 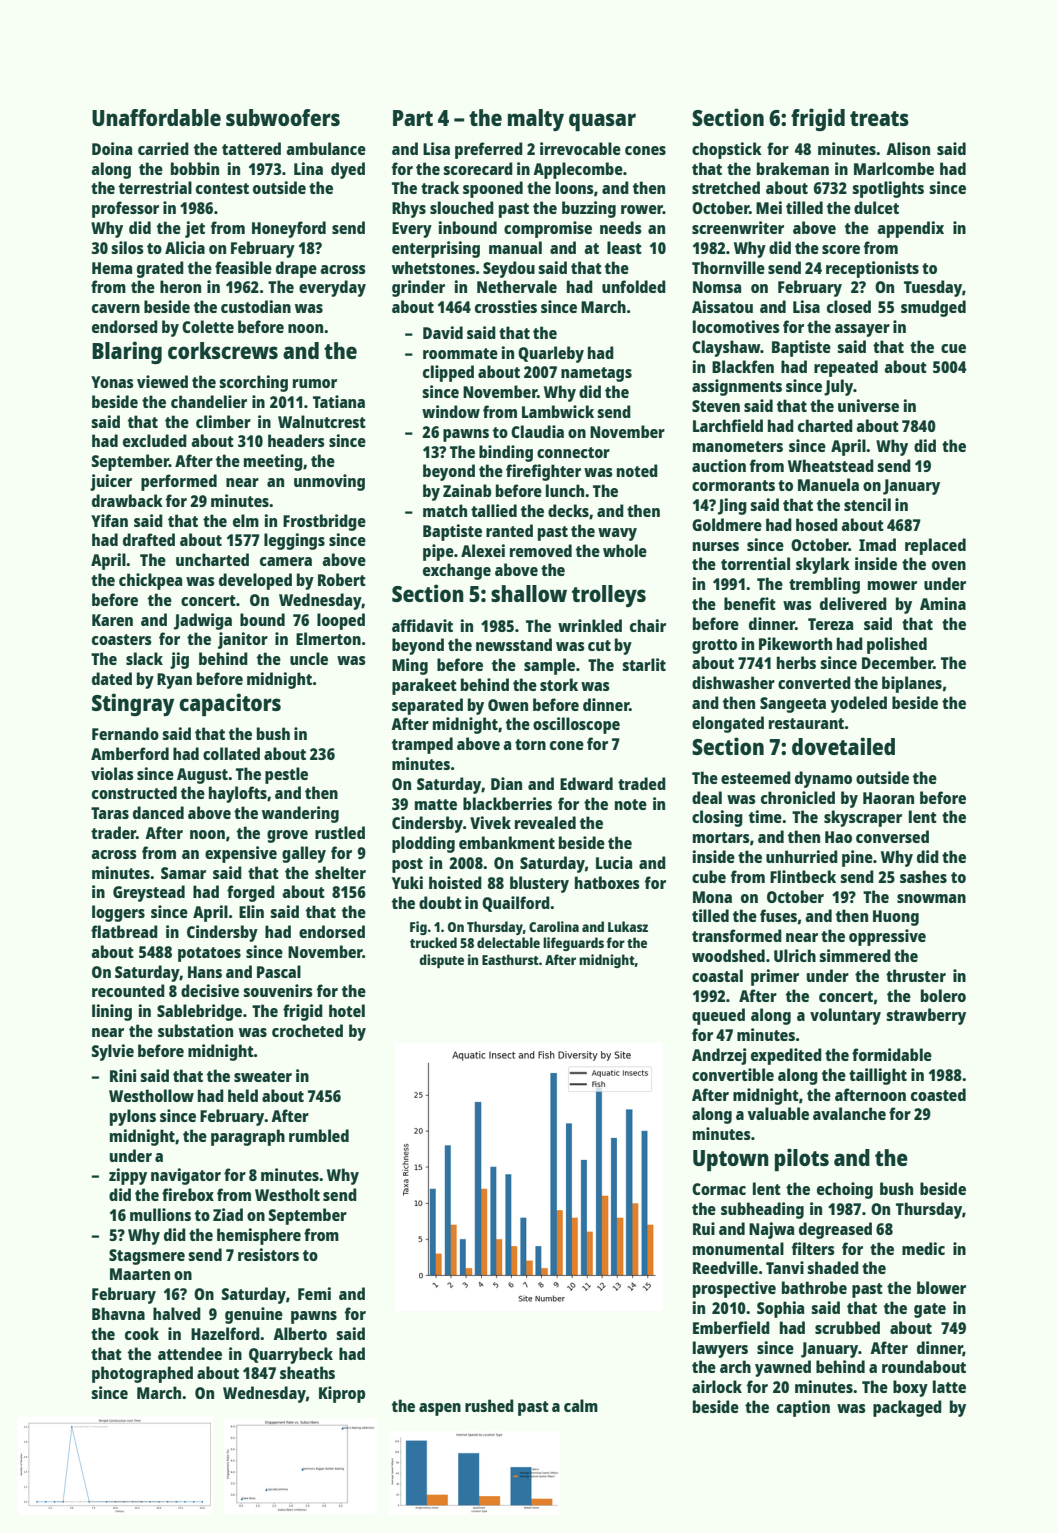 I want to click on leggings, so click(x=294, y=541).
